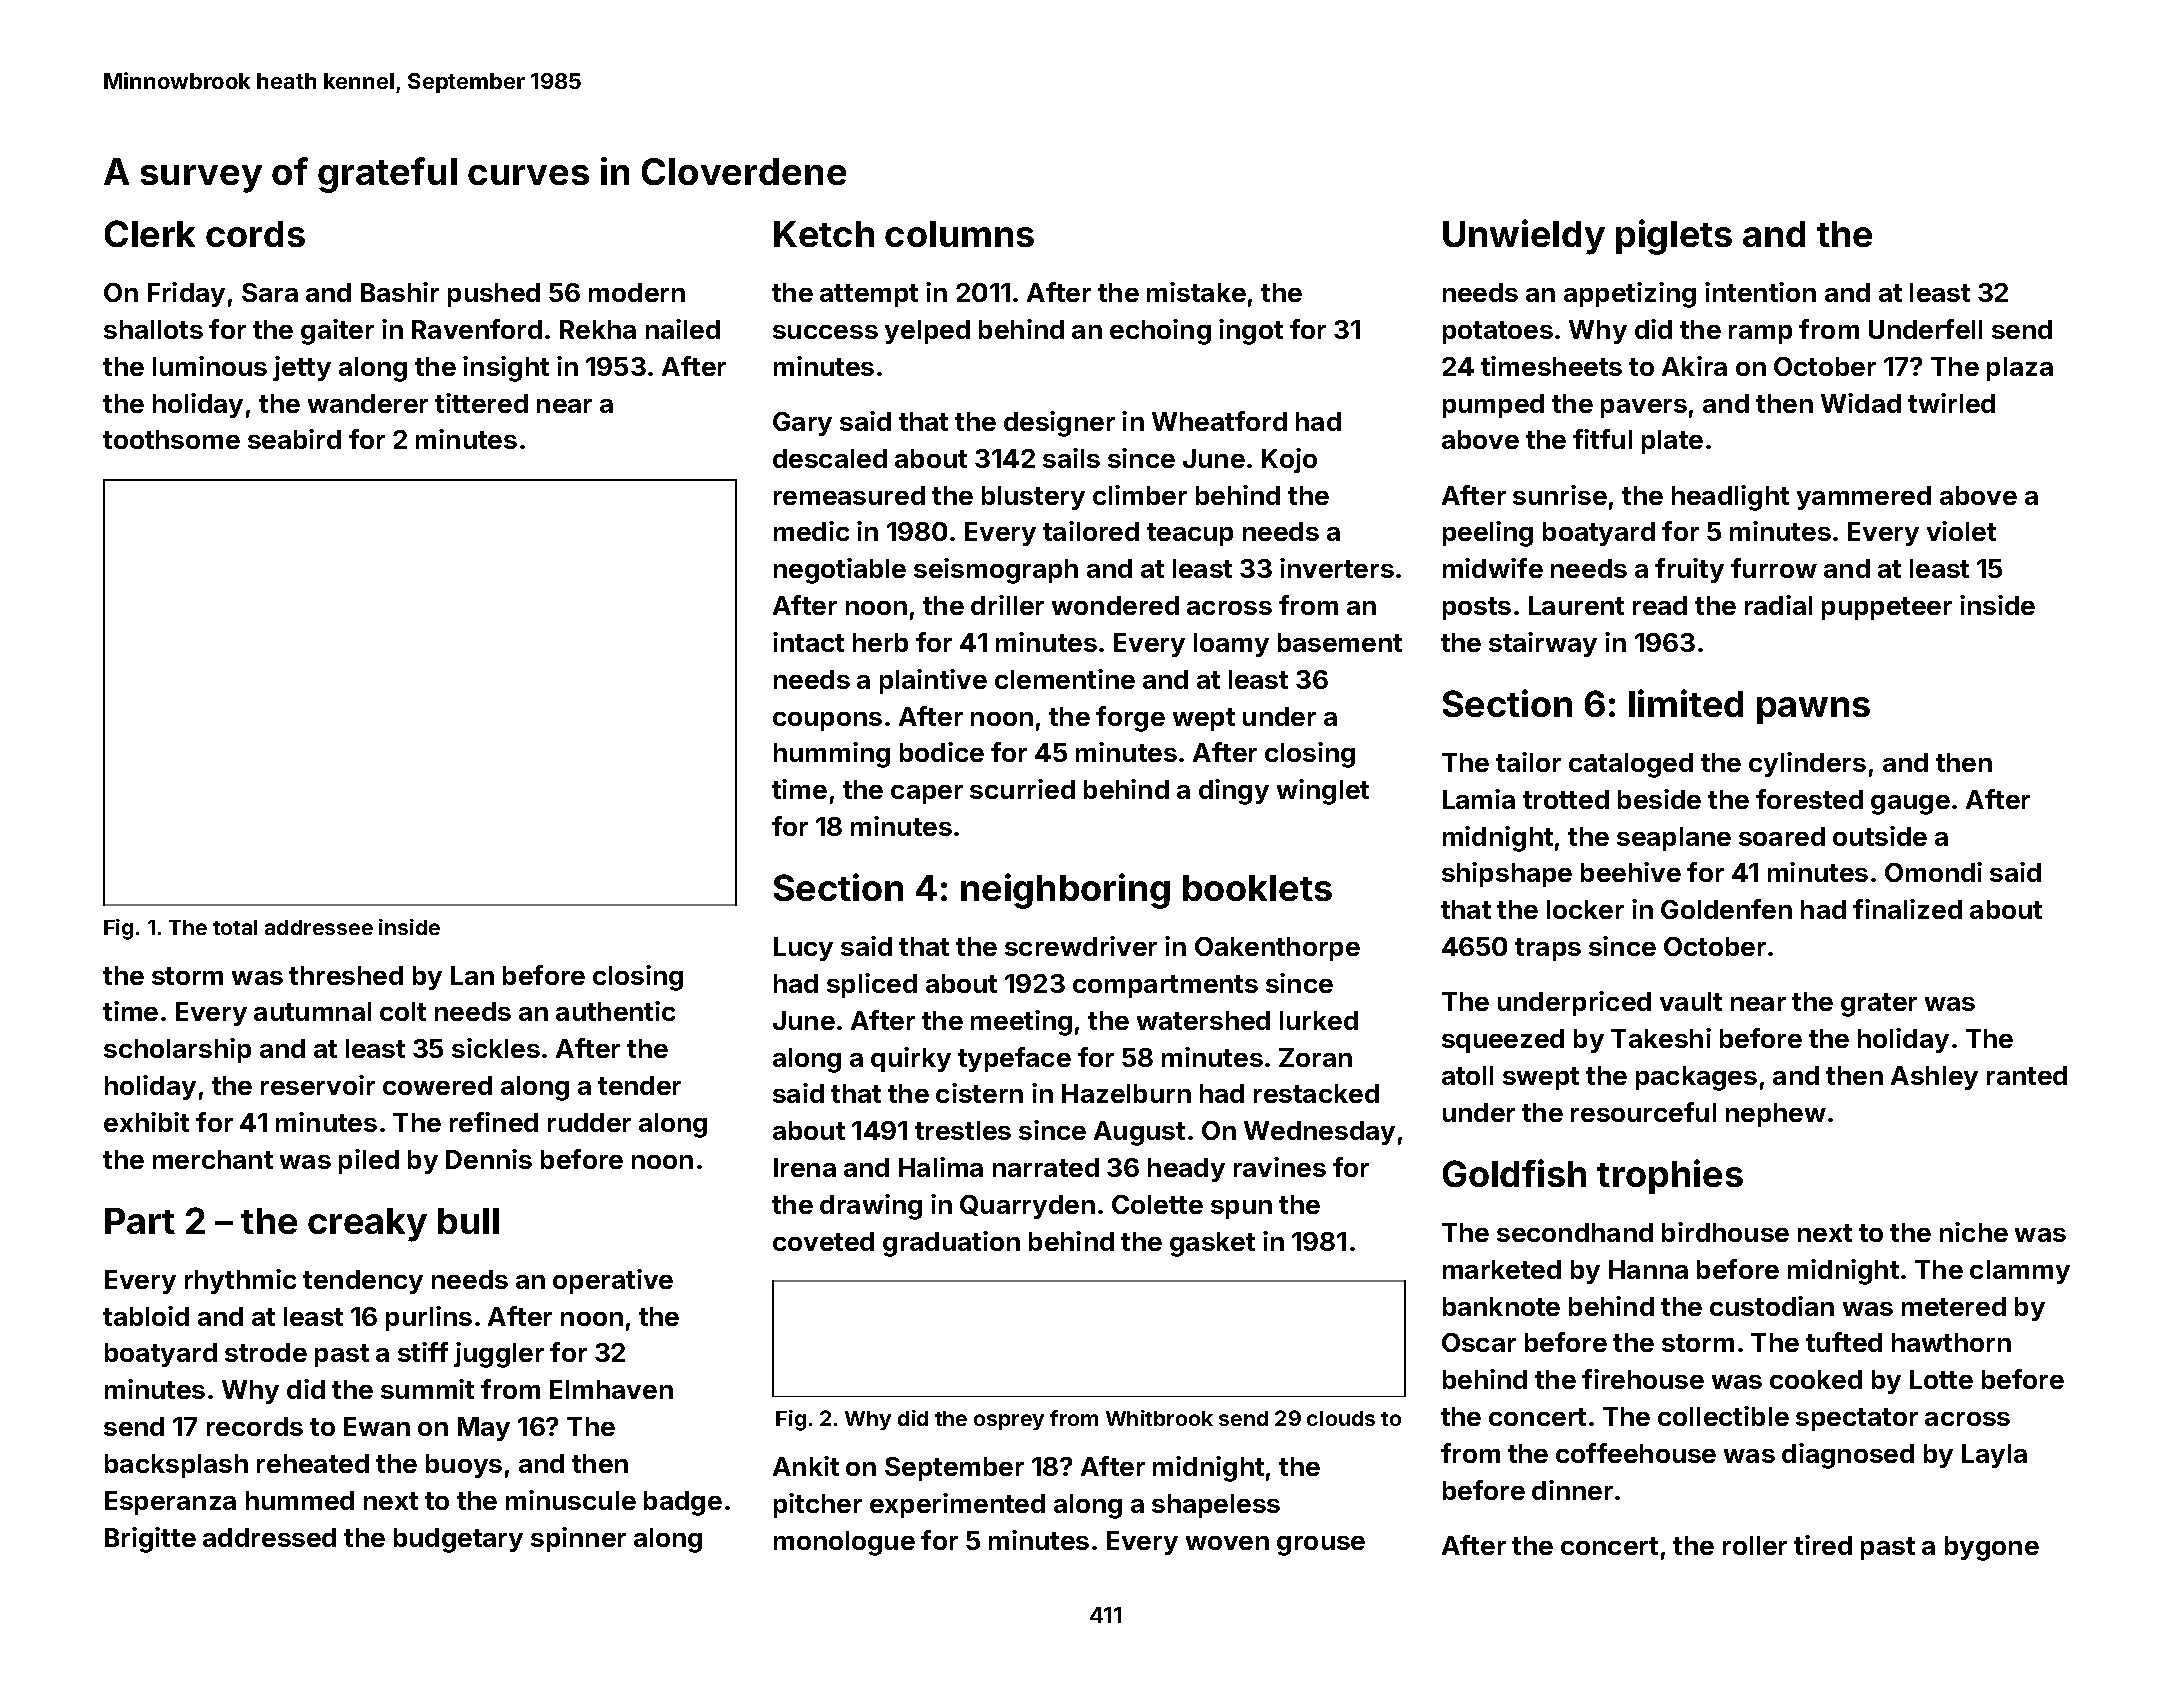 The image size is (2178, 1683). Describe the element at coordinates (400, 292) in the screenshot. I see `Bashir` at that location.
